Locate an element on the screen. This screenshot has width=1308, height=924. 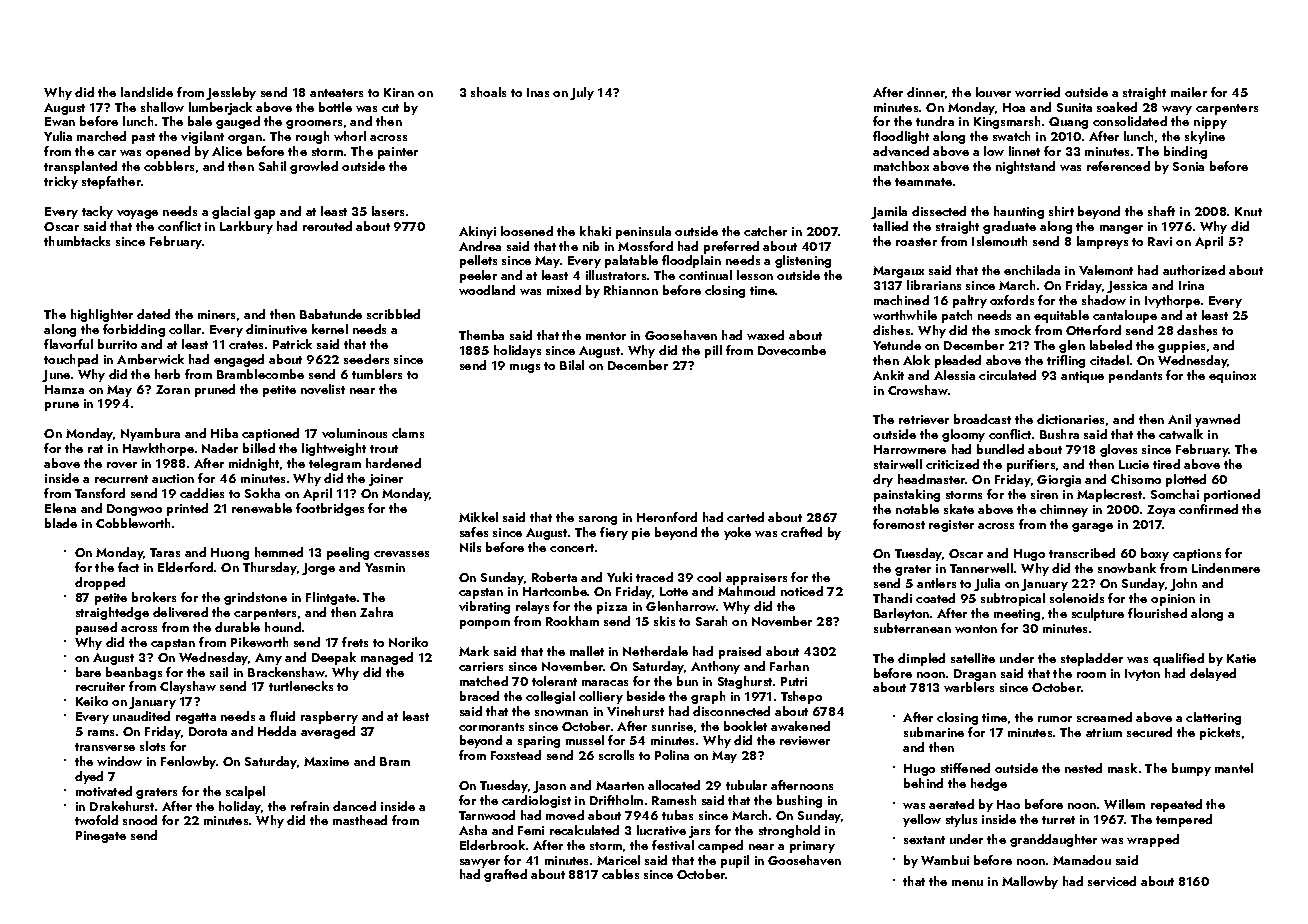
landslide is located at coordinates (147, 92).
